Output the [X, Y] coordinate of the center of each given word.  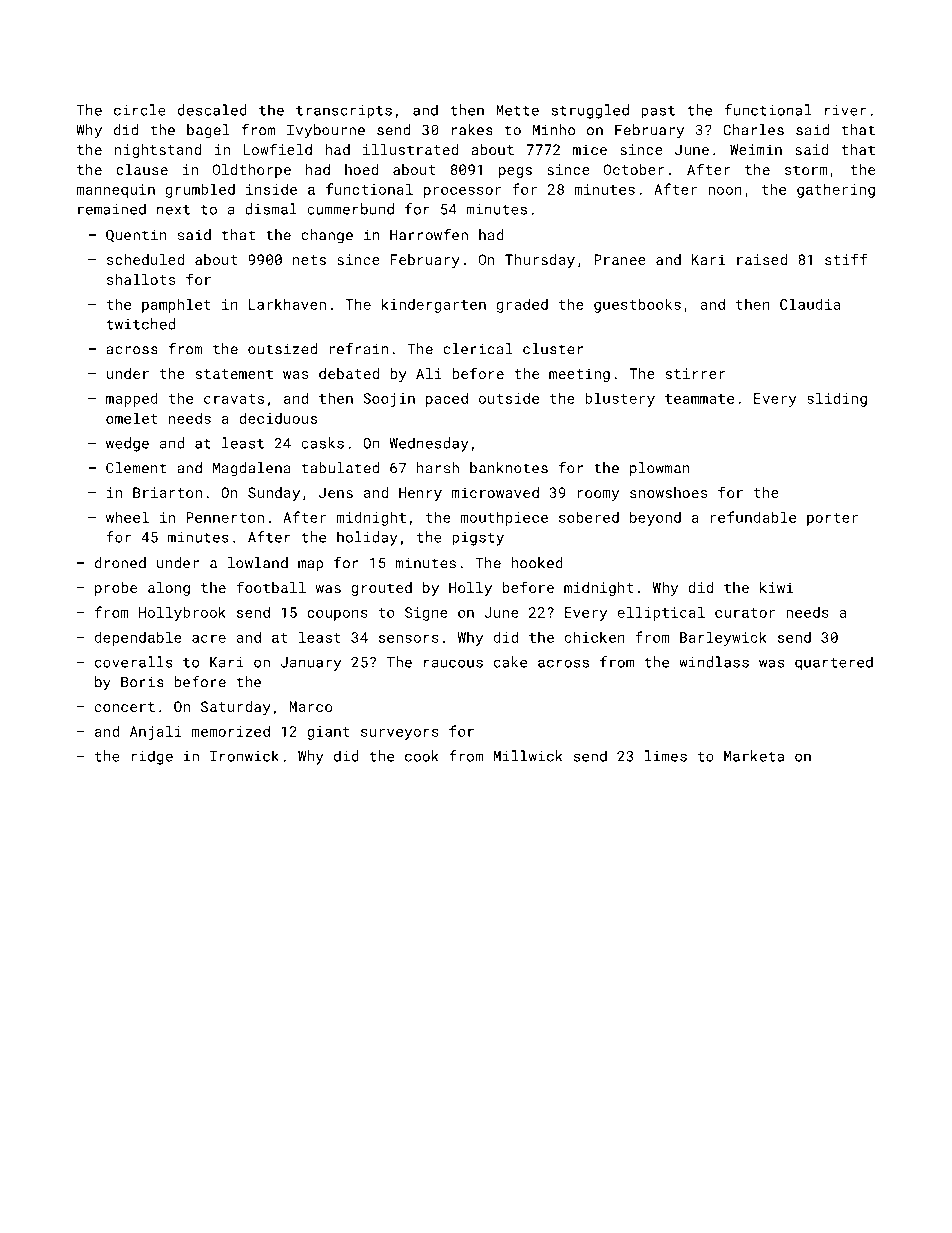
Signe [426, 614]
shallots [141, 279]
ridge [152, 757]
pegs [515, 172]
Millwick [528, 756]
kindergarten [434, 305]
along [169, 589]
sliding [837, 399]
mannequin [115, 191]
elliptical [661, 613]
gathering [836, 190]
